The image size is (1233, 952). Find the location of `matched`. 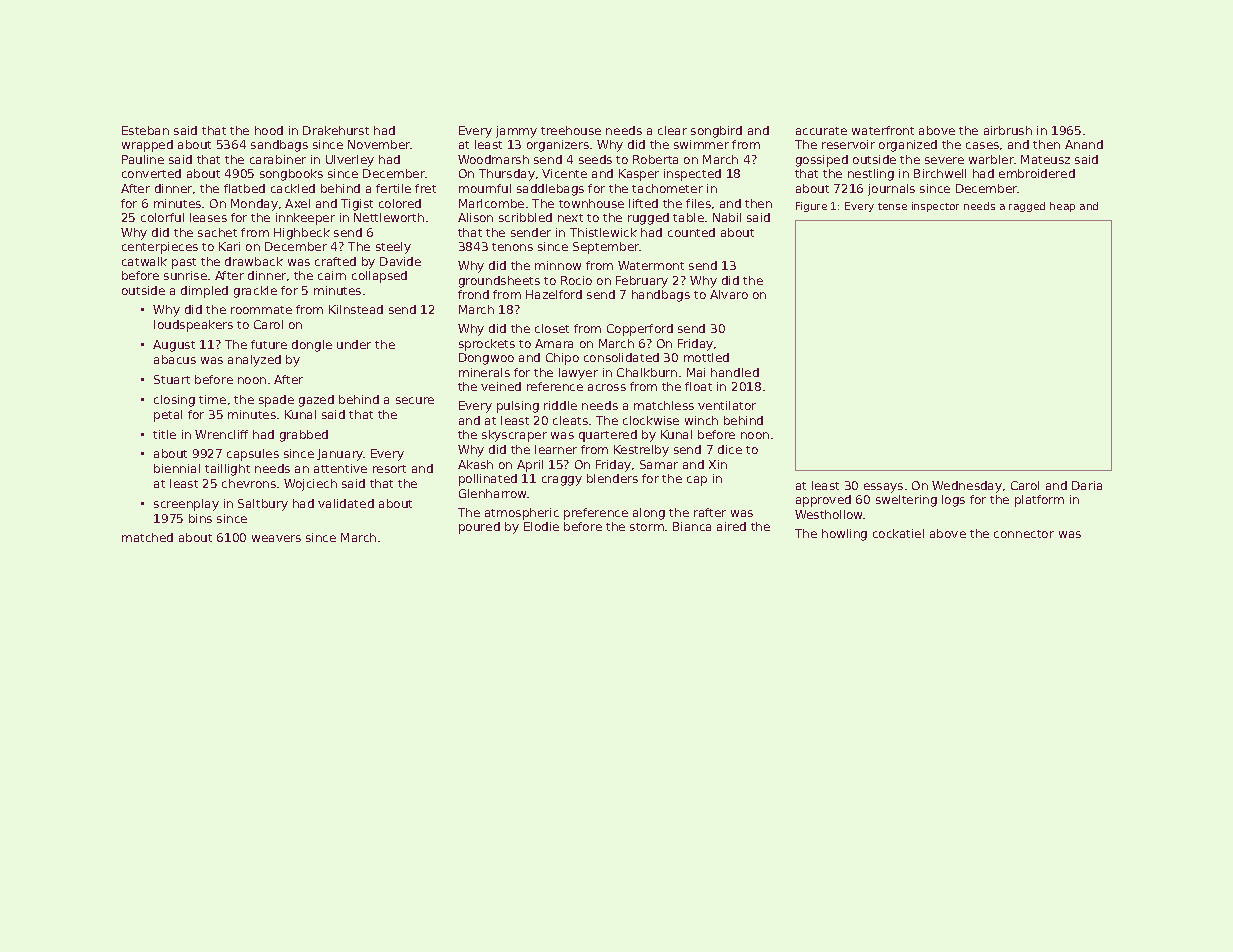

matched is located at coordinates (147, 537).
